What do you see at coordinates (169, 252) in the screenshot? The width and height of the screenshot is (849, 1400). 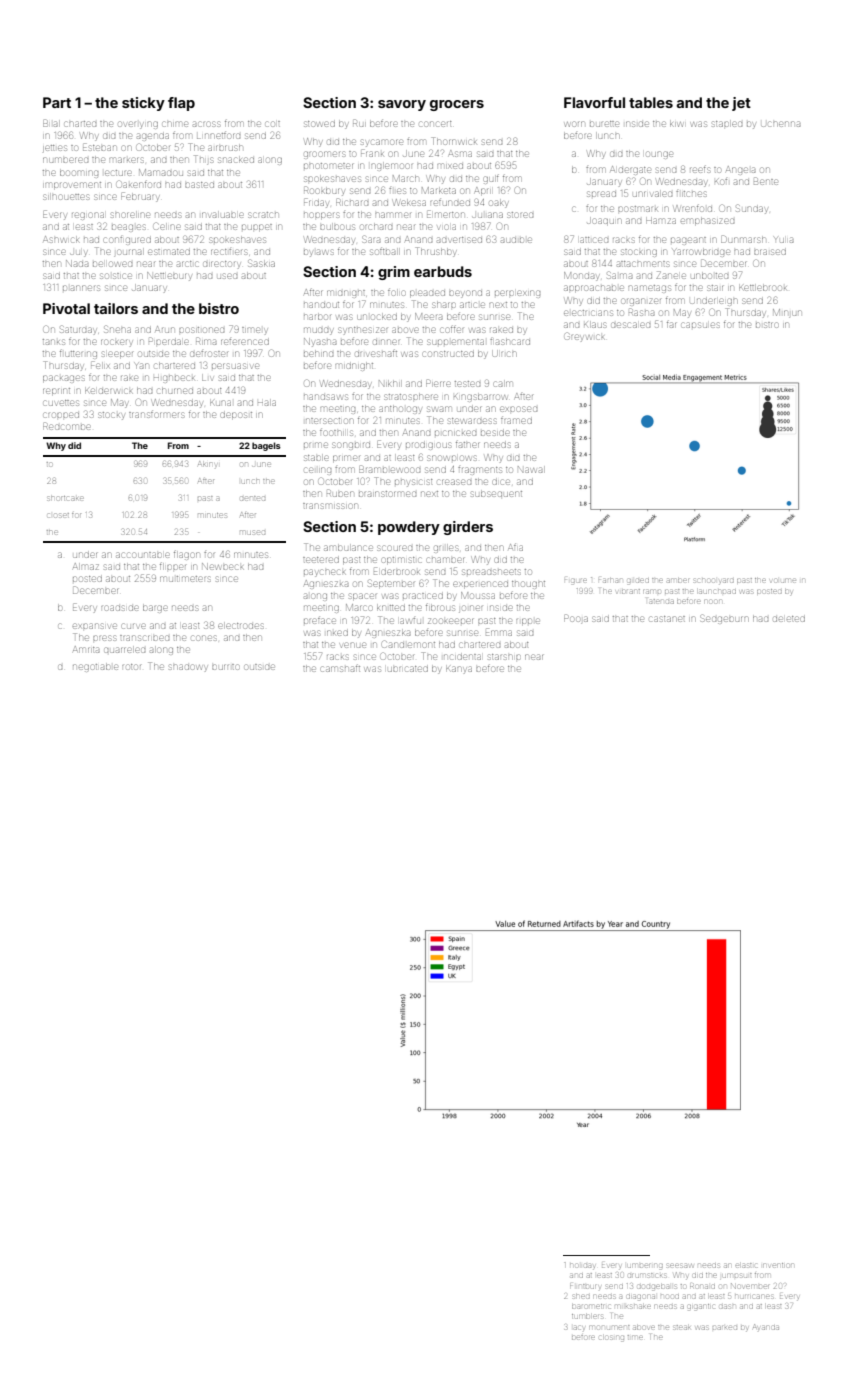 I see `estimated` at bounding box center [169, 252].
